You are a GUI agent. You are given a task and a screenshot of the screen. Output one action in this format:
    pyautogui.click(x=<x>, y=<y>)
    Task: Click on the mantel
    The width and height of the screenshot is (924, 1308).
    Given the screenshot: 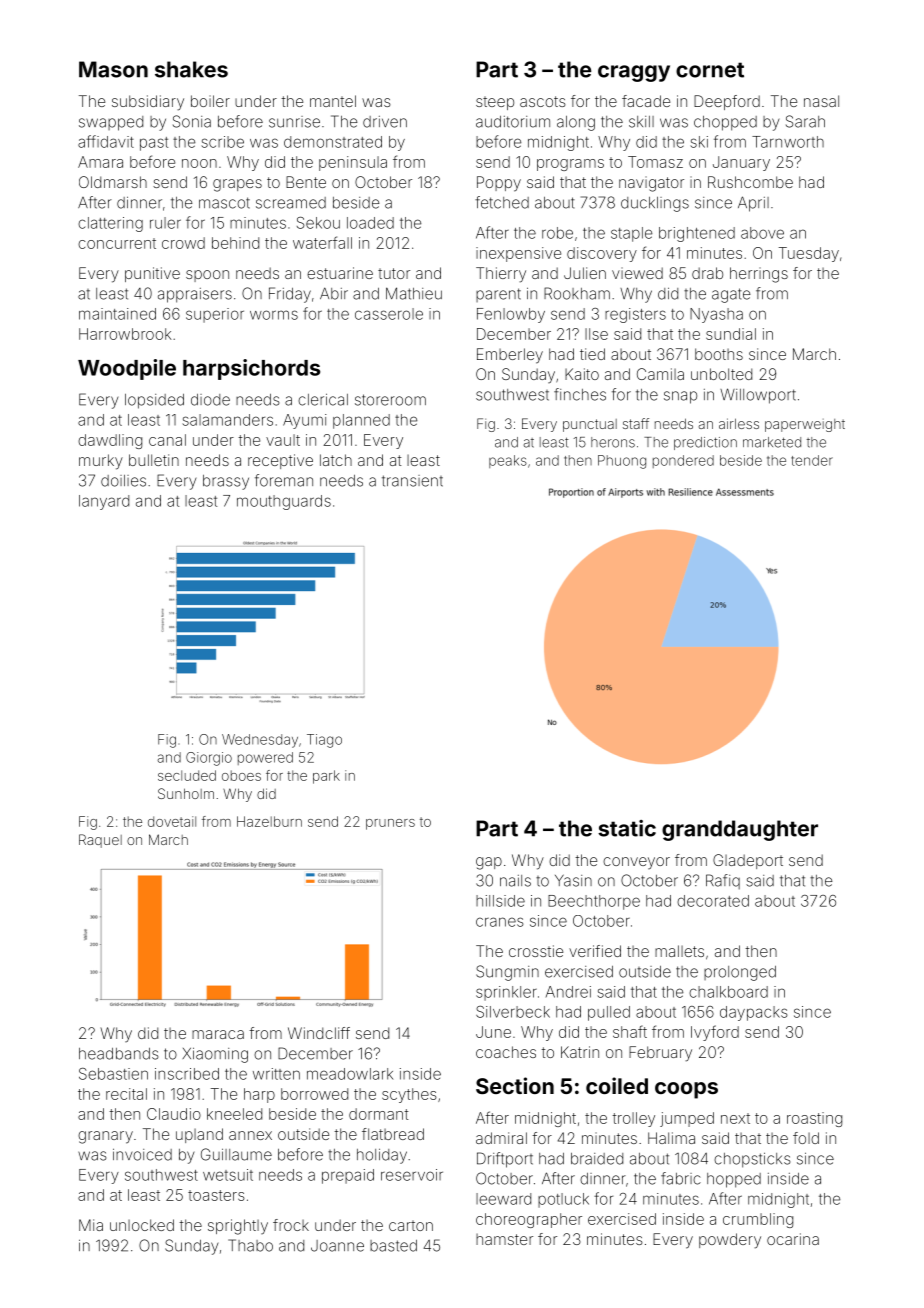 What is the action you would take?
    pyautogui.click(x=333, y=101)
